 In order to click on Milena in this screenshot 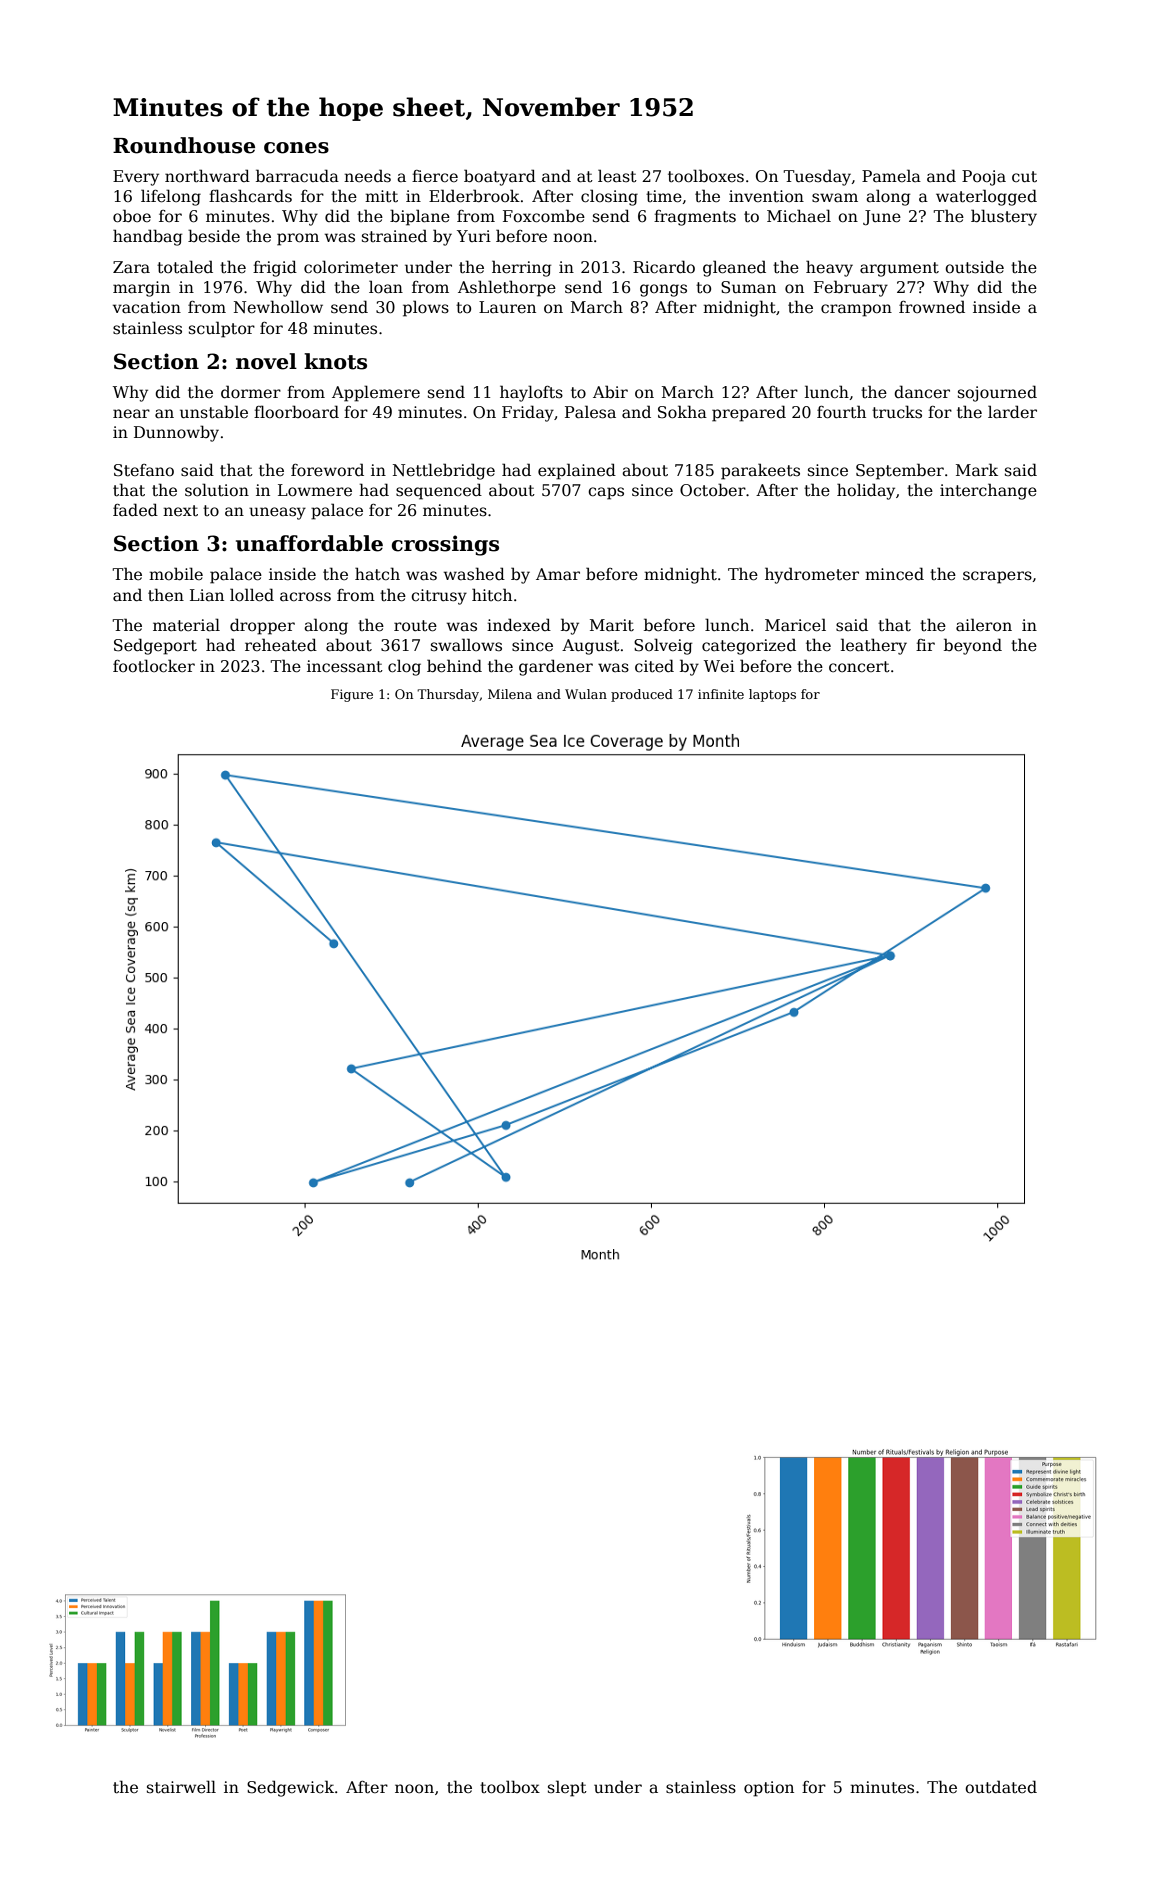, I will do `click(510, 694)`.
